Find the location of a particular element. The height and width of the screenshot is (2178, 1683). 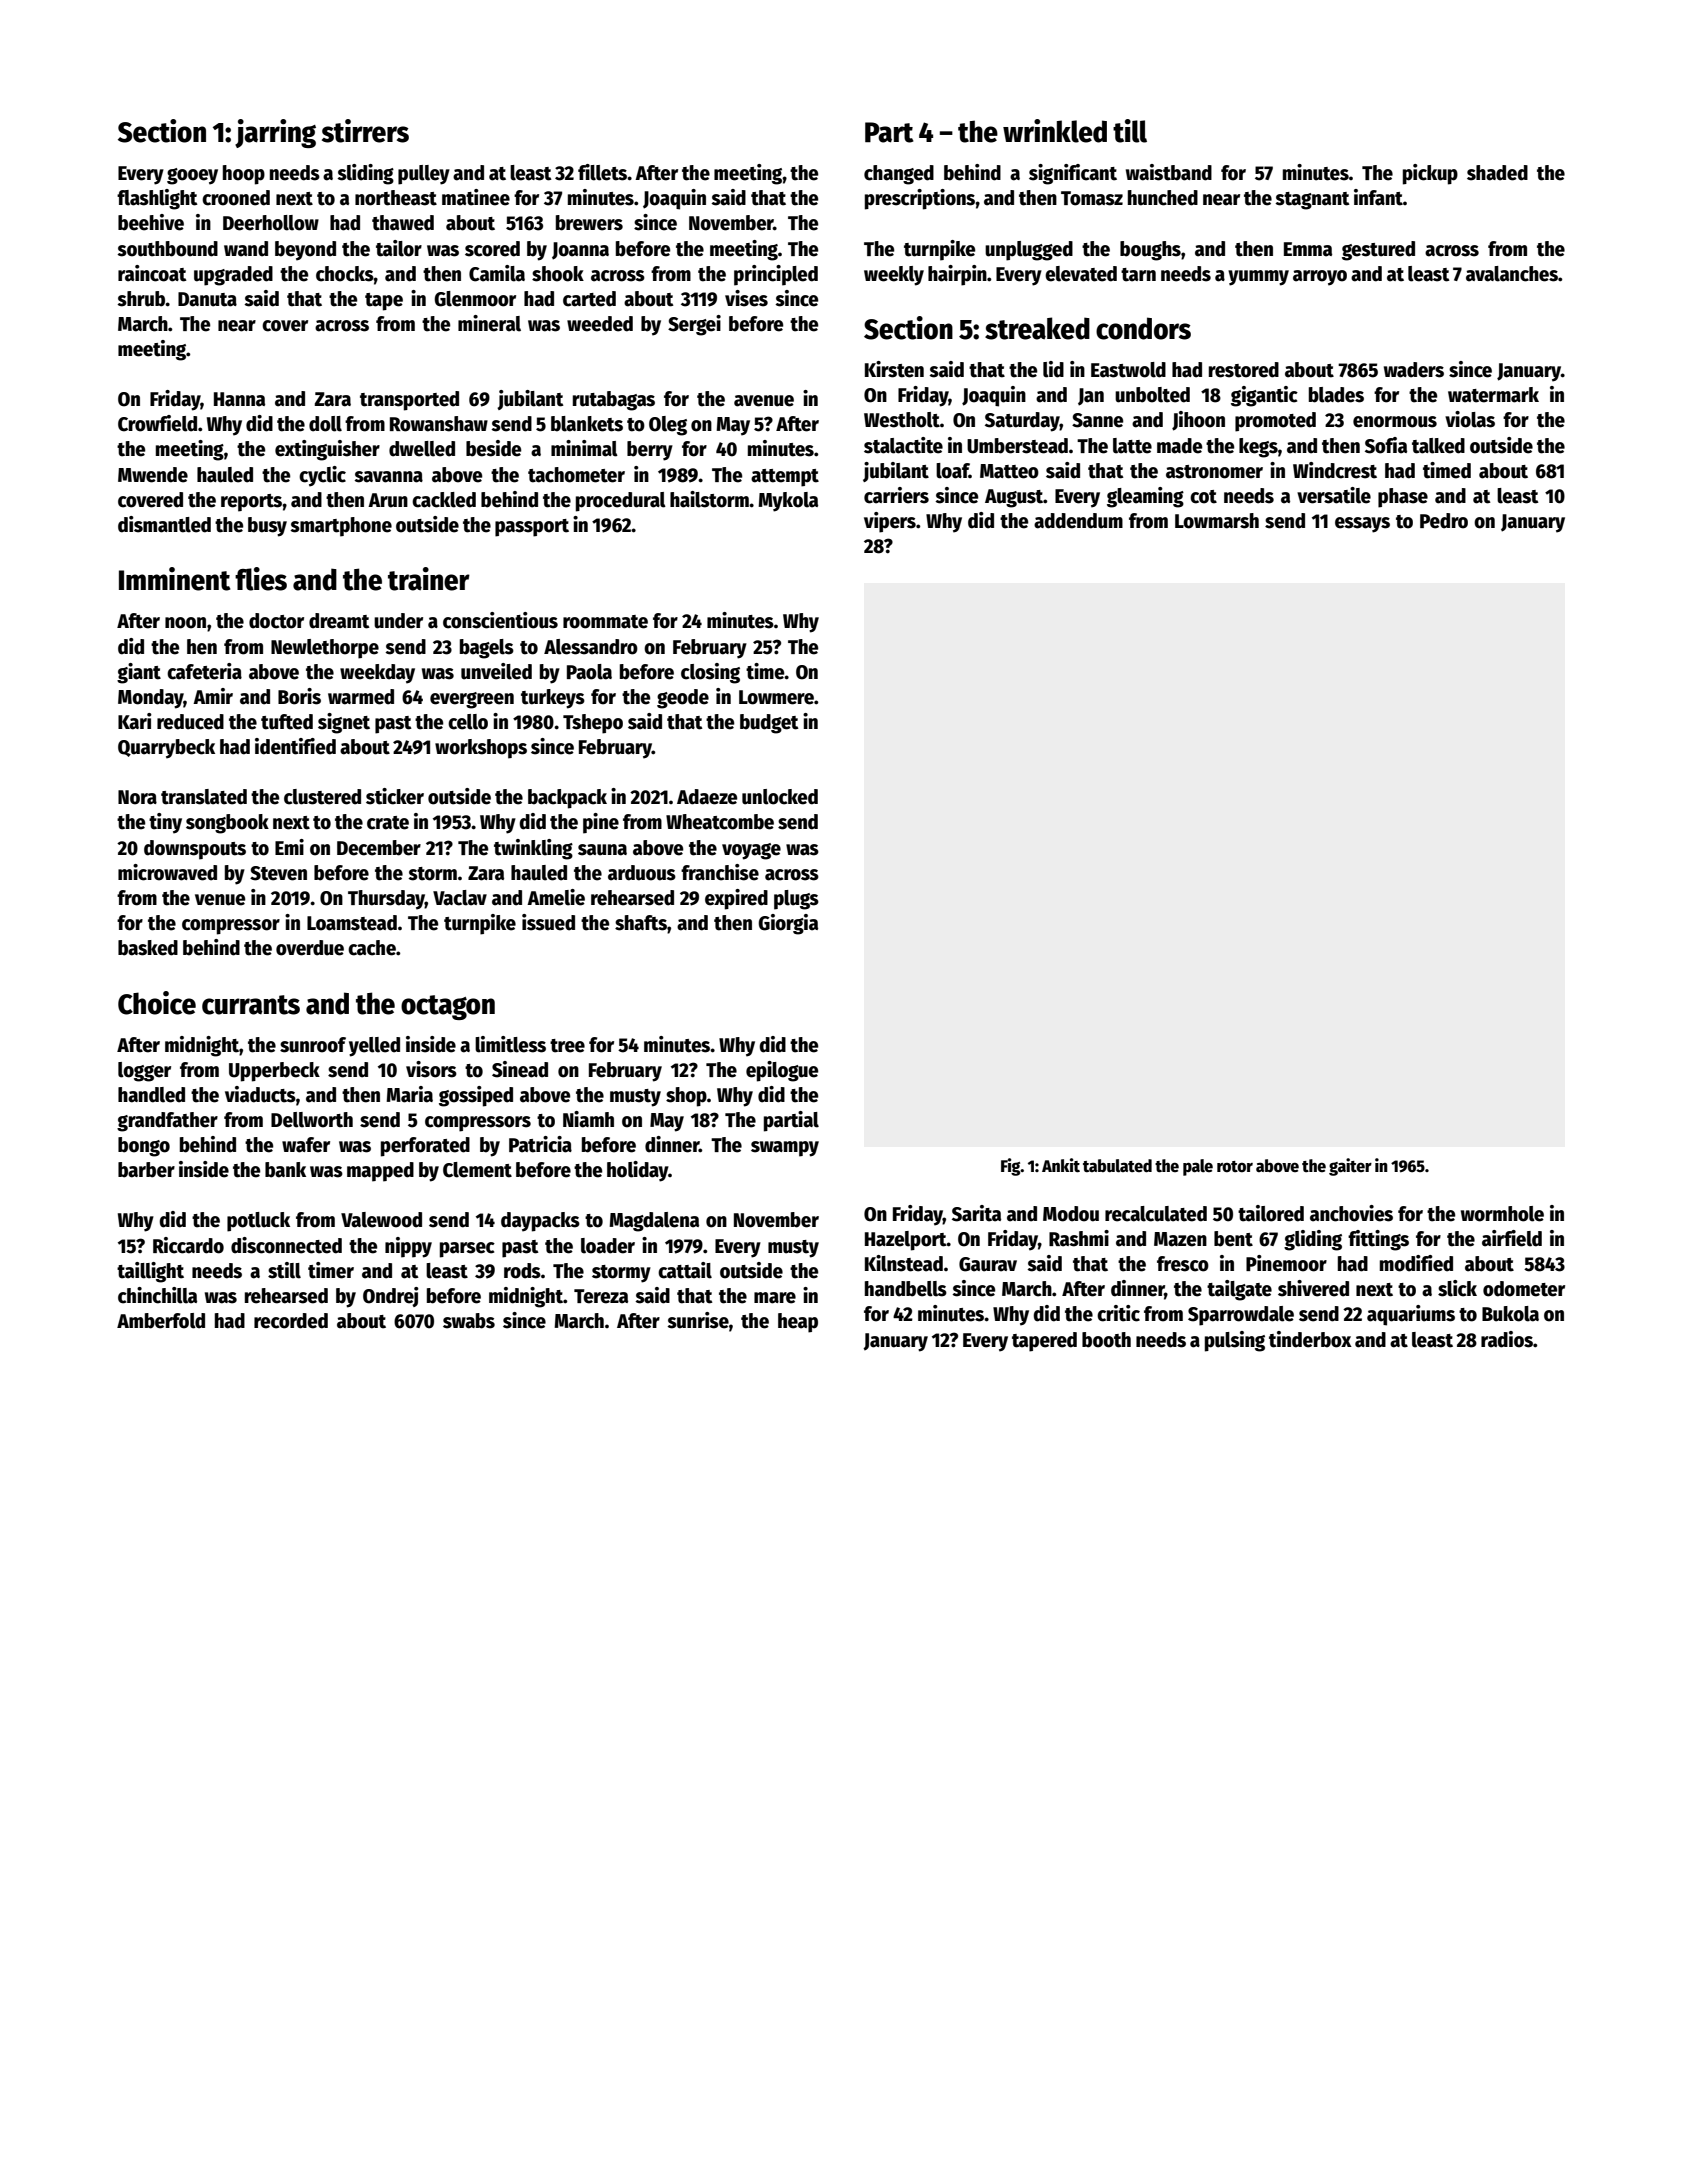

weekly is located at coordinates (894, 276).
